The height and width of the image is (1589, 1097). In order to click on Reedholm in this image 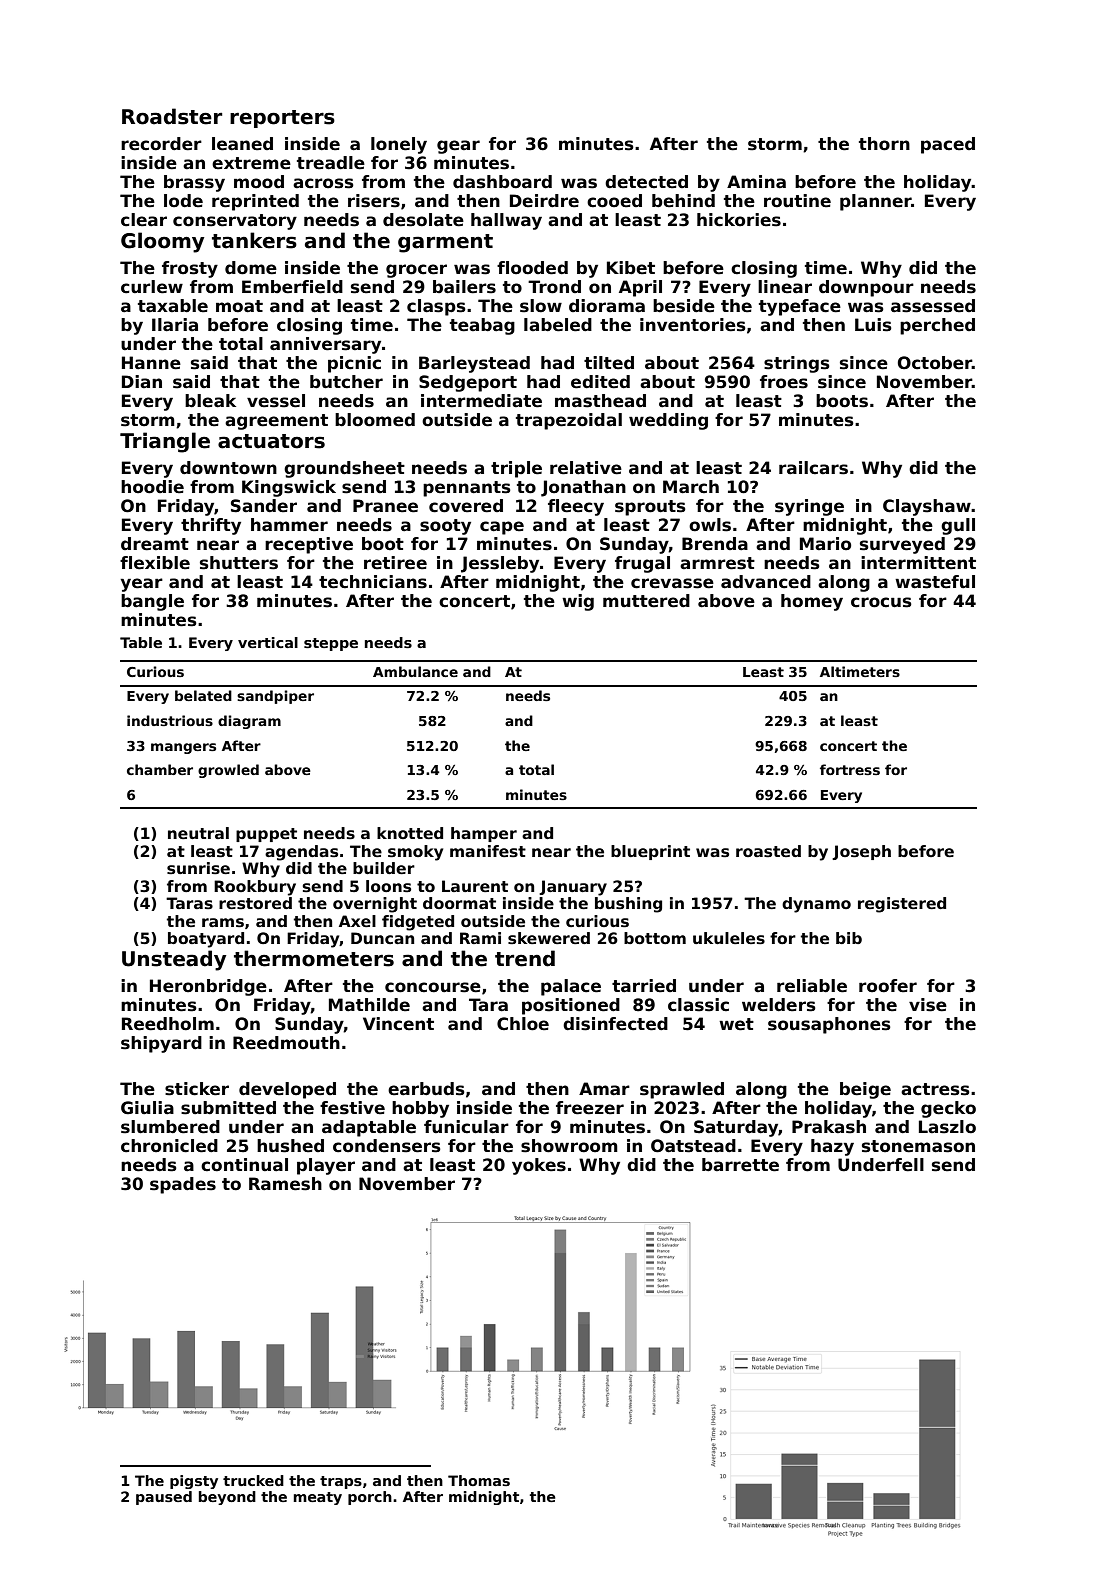, I will do `click(168, 1024)`.
